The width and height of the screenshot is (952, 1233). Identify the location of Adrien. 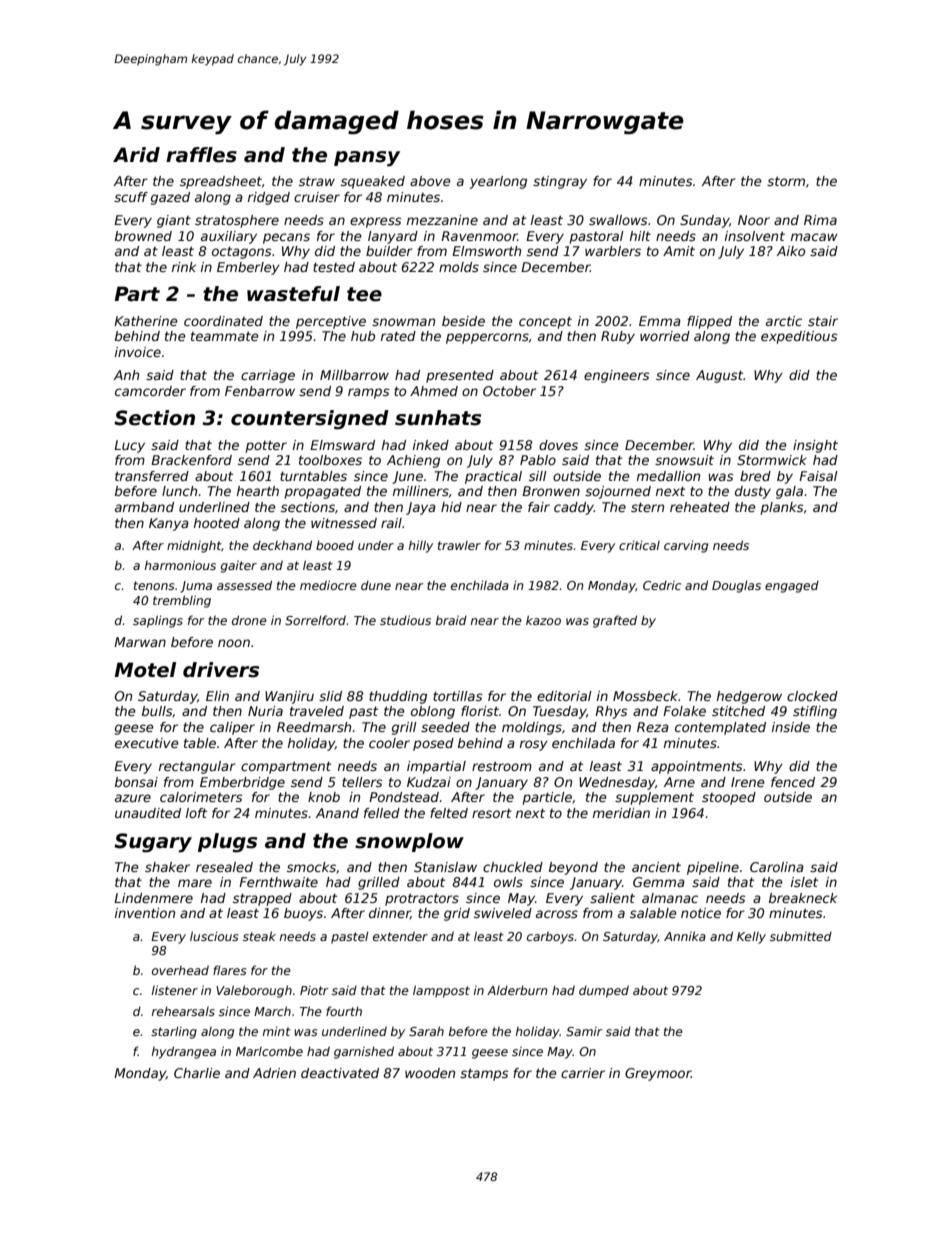
(274, 1073).
